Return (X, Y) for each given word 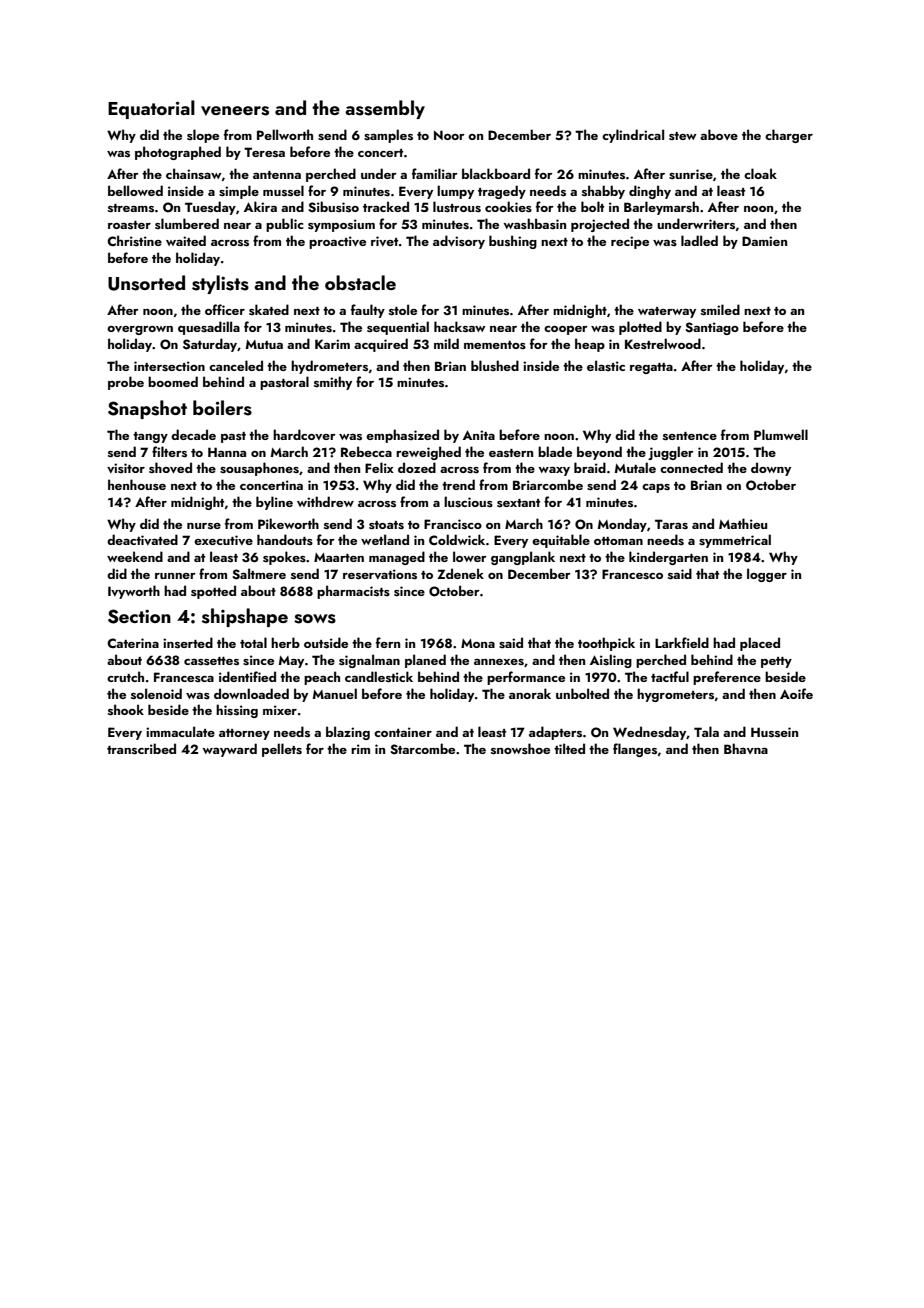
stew (683, 136)
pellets (282, 750)
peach (322, 678)
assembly (385, 109)
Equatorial (151, 109)
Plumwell (781, 434)
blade (555, 451)
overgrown (140, 330)
